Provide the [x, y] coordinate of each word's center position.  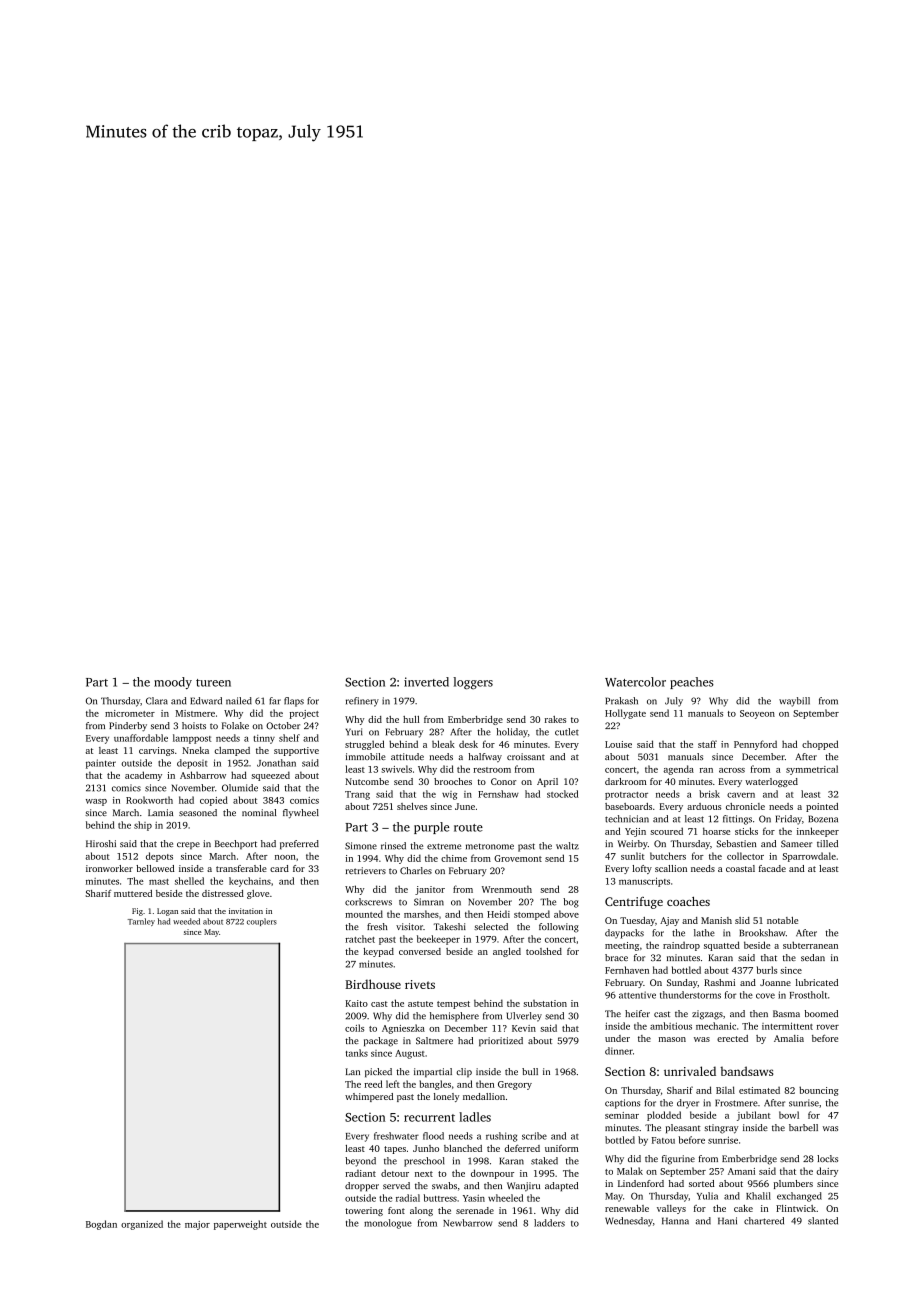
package [381, 1042]
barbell [803, 1127]
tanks [357, 1053]
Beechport [236, 844]
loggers [473, 683]
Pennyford [755, 745]
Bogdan [101, 1225]
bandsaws [747, 1071]
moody [173, 683]
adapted [561, 1186]
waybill [794, 702]
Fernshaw [498, 794]
